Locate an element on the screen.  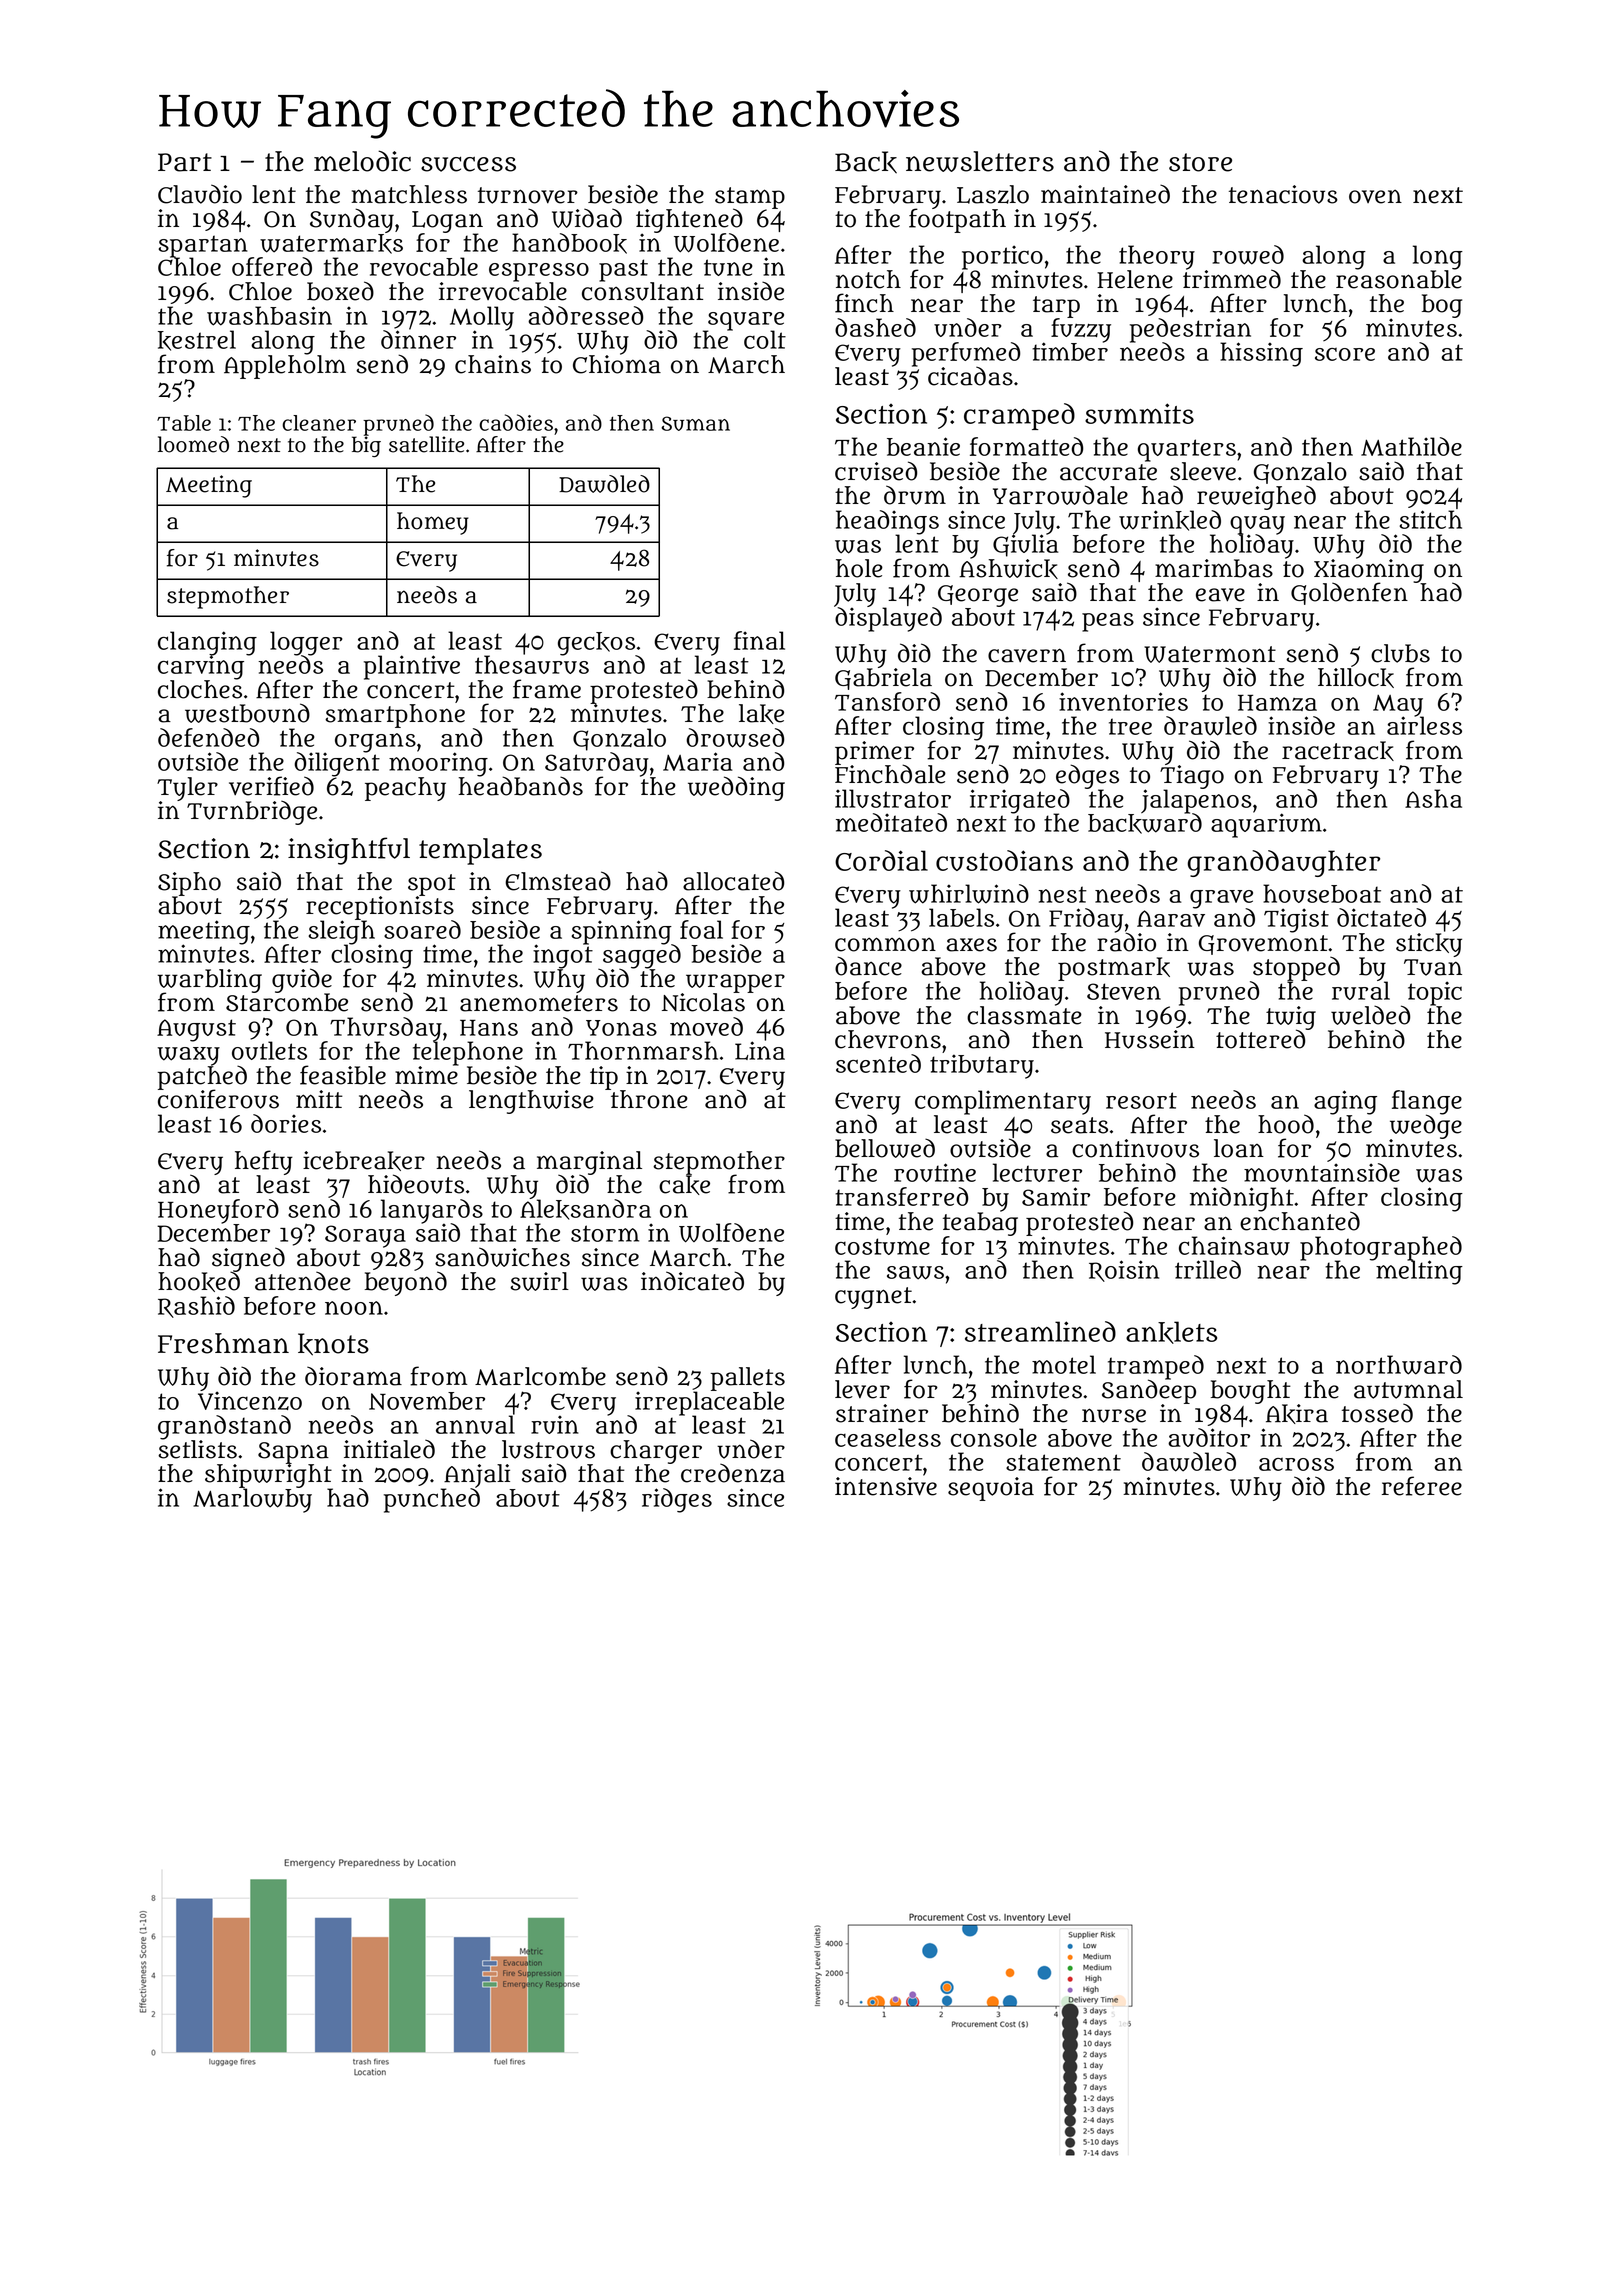
lanyards is located at coordinates (432, 1211).
